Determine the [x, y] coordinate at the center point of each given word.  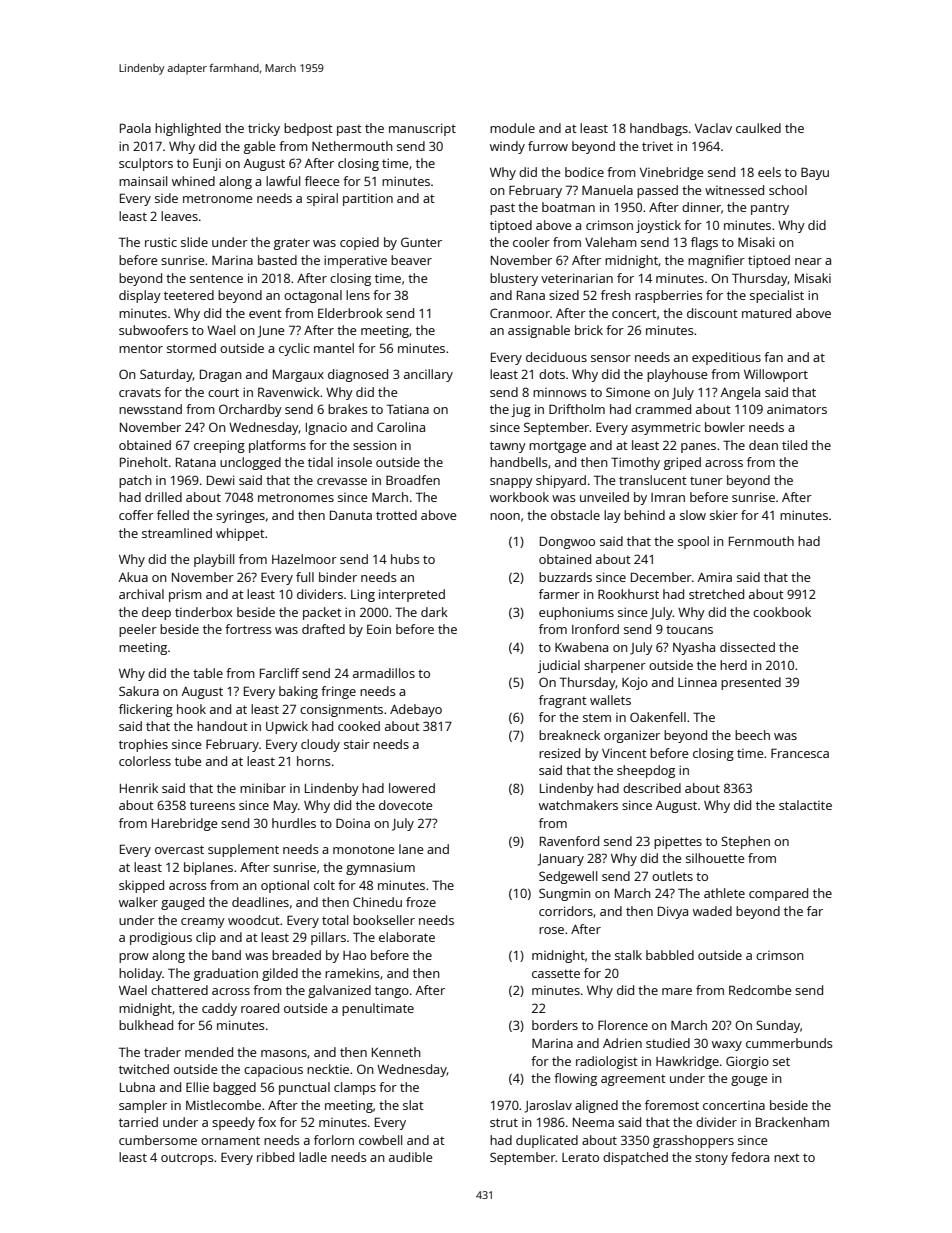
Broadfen [413, 480]
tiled [794, 445]
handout [222, 726]
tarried [138, 1122]
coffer [136, 515]
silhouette [715, 858]
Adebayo [416, 710]
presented [751, 683]
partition [368, 199]
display [140, 296]
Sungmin [565, 894]
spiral [322, 199]
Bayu [815, 173]
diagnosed [358, 375]
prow [134, 958]
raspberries [669, 296]
